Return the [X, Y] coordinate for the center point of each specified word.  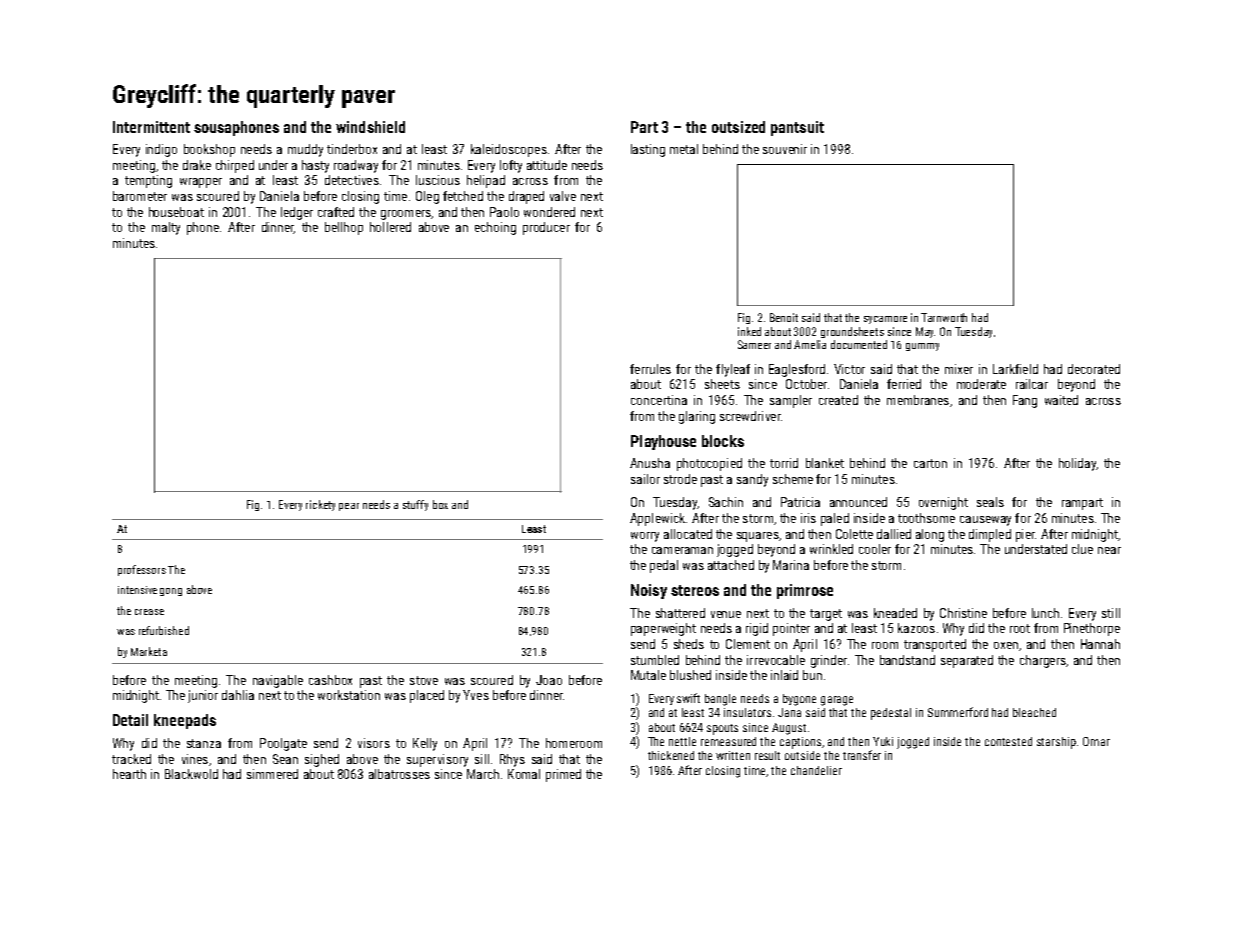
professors [142, 570]
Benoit [784, 317]
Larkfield [1015, 369]
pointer [791, 629]
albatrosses [399, 774]
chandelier [816, 770]
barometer [140, 196]
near [1109, 550]
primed [563, 775]
